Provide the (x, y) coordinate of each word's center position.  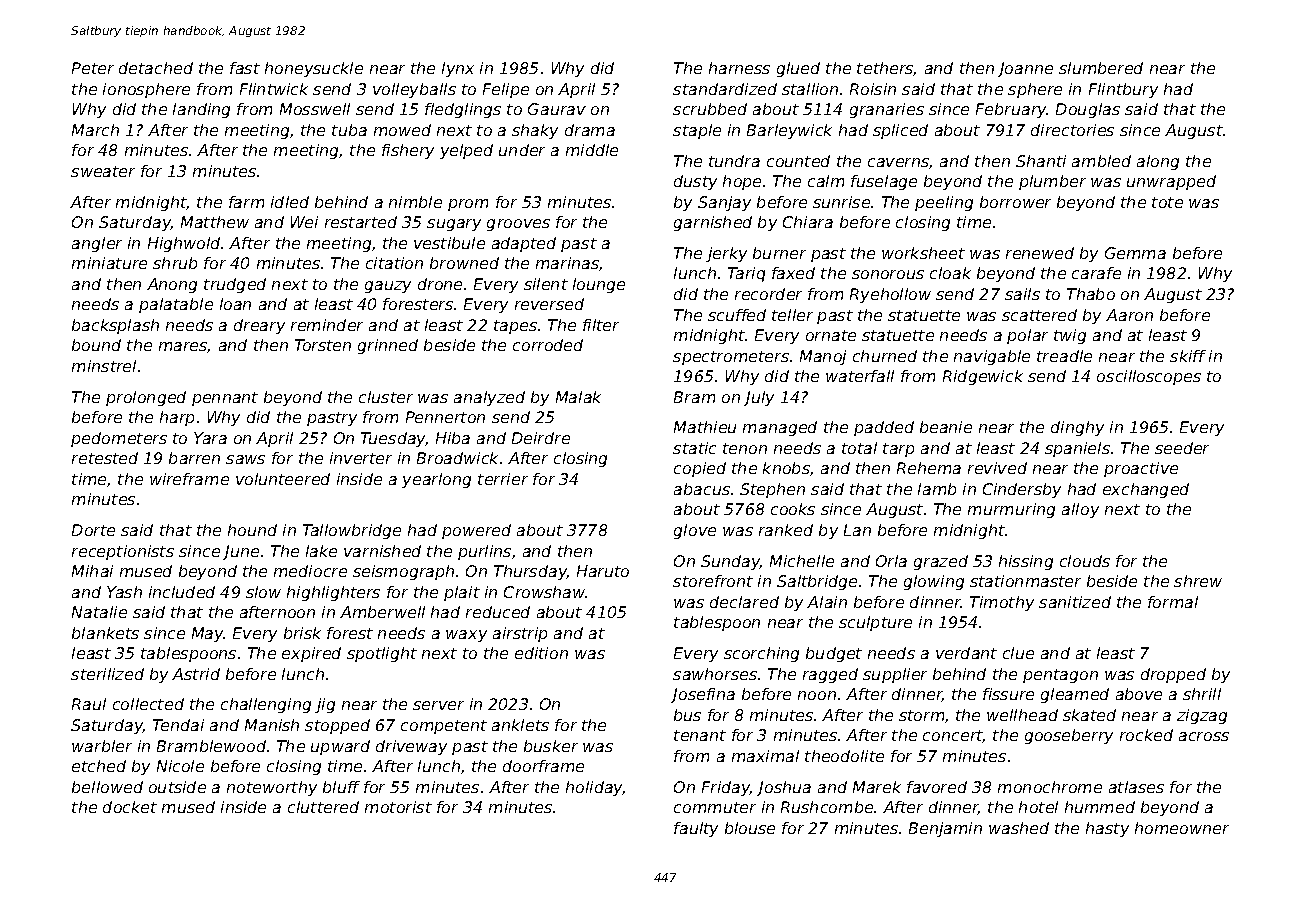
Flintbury (1123, 90)
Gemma (1135, 253)
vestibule (449, 243)
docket (130, 807)
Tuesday (393, 439)
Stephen (772, 490)
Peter (93, 68)
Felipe (506, 90)
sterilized (107, 674)
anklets (520, 725)
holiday (594, 788)
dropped (1173, 675)
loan (235, 304)
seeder (1182, 448)
